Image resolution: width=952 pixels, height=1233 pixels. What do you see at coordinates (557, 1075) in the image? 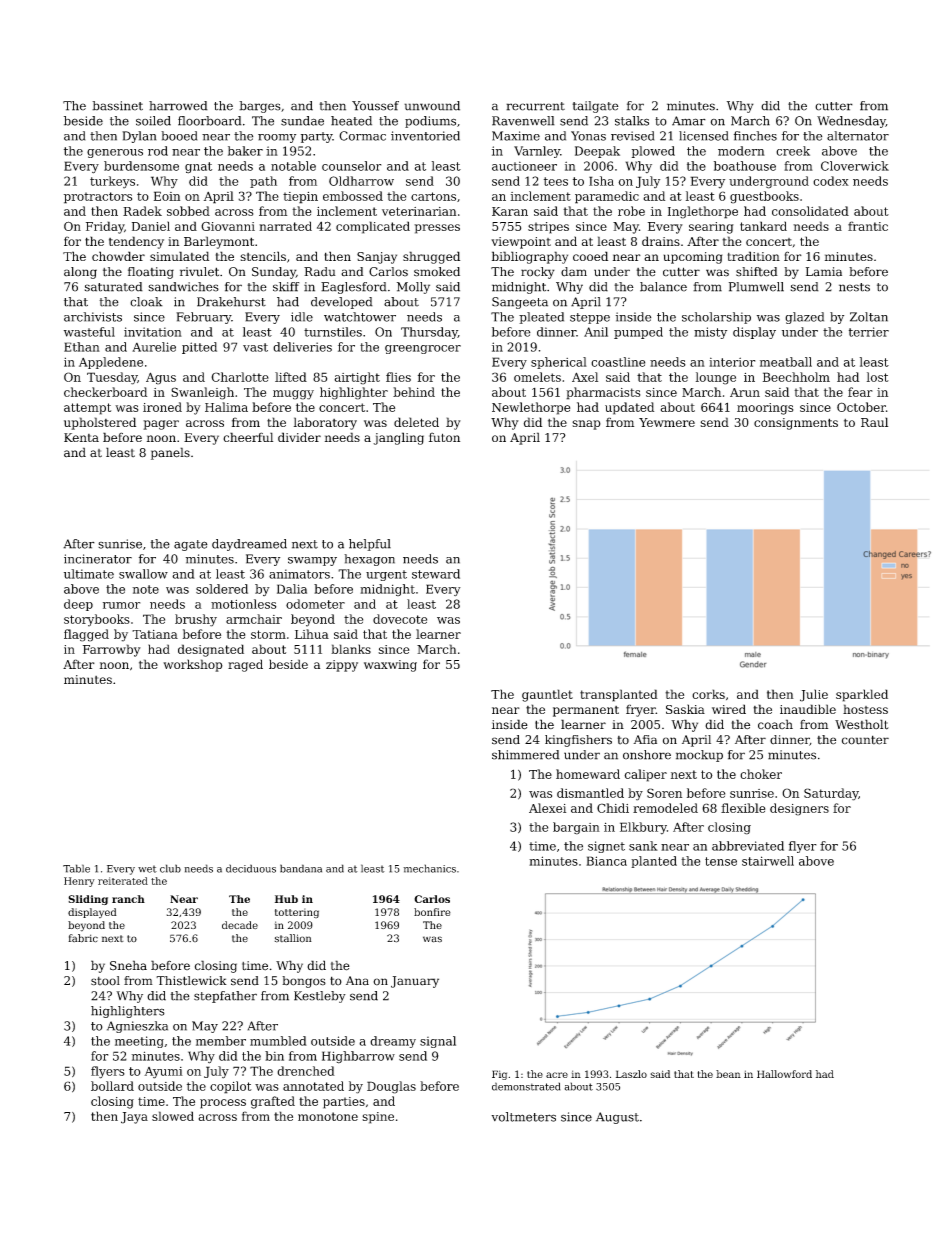
I see `acre` at bounding box center [557, 1075].
